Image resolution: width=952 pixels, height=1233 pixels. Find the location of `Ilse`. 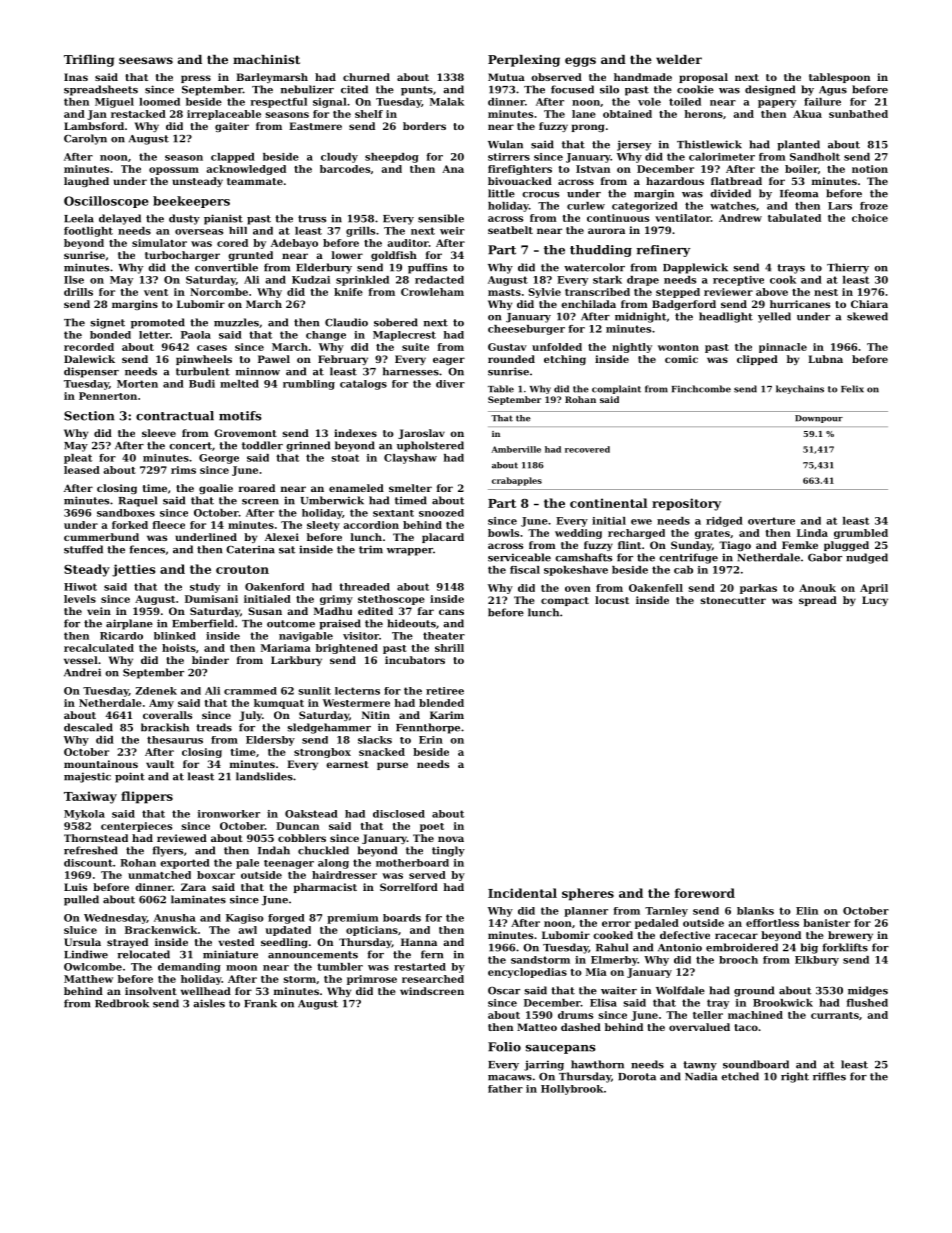

Ilse is located at coordinates (74, 280).
